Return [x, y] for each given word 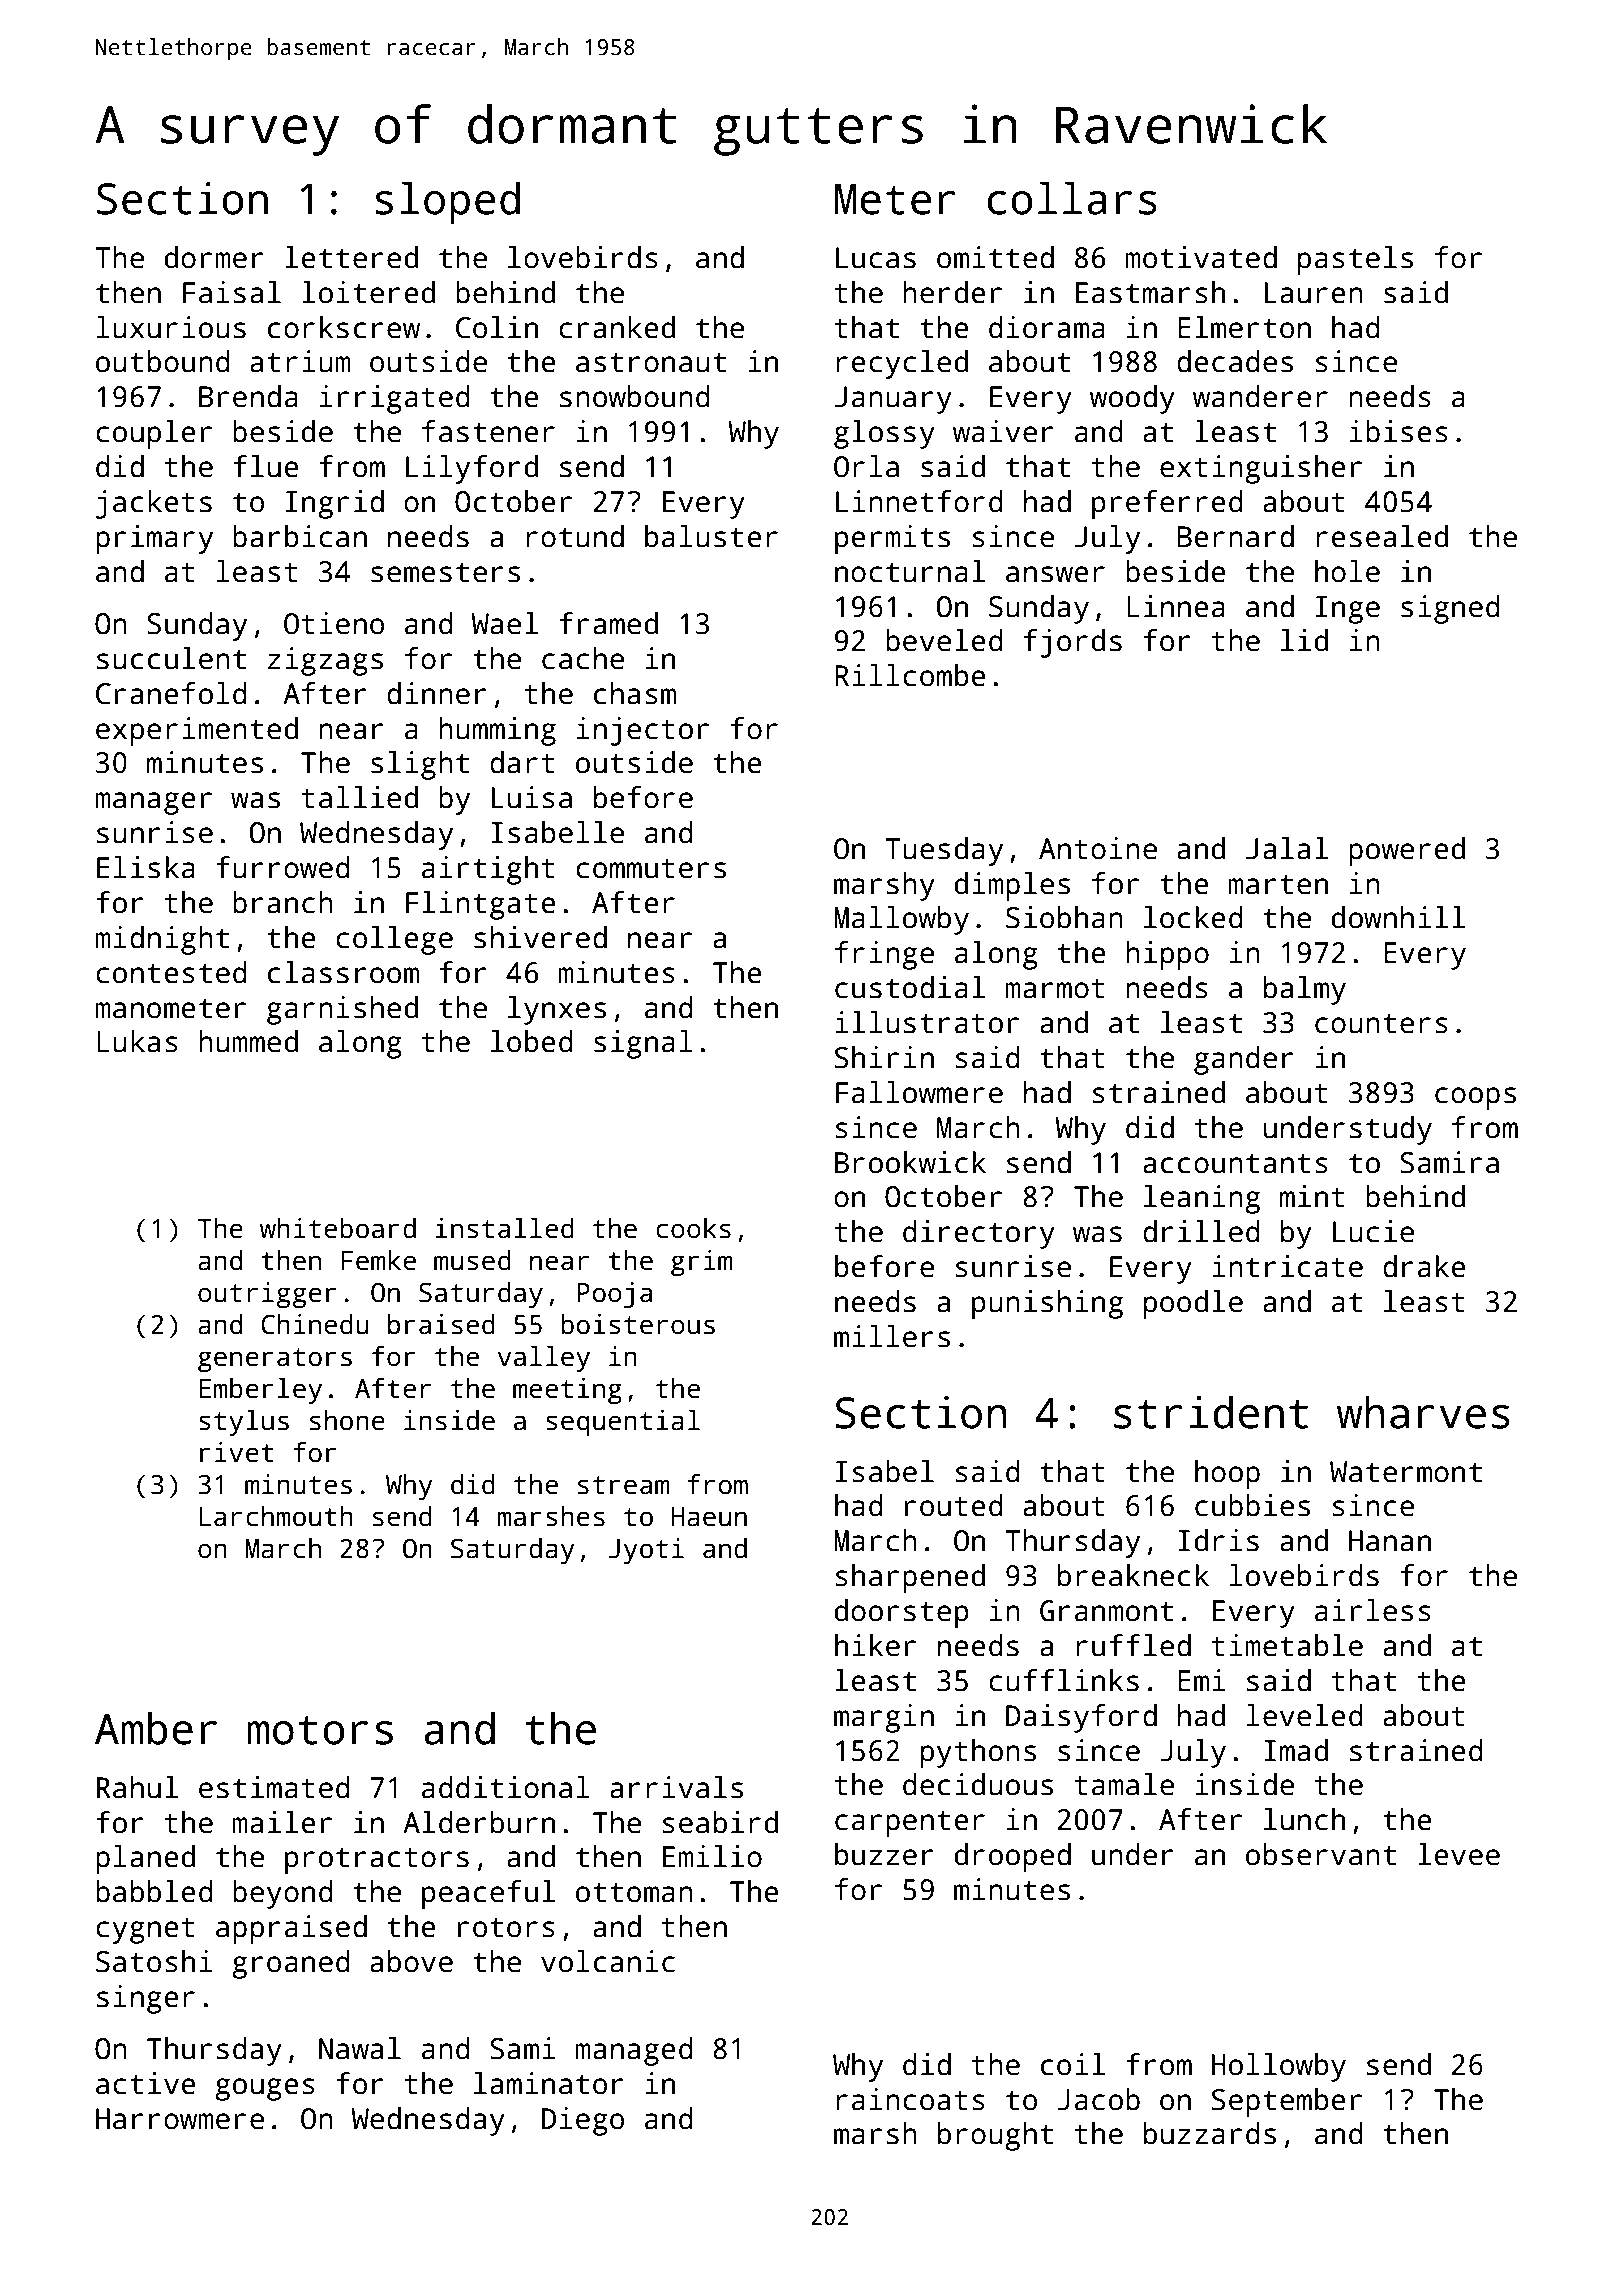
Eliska [146, 867]
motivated [1201, 257]
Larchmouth [276, 1516]
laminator [549, 2083]
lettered [351, 257]
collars [1072, 198]
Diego [583, 2121]
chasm [635, 693]
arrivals [676, 1787]
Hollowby [1279, 2067]
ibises [1399, 431]
